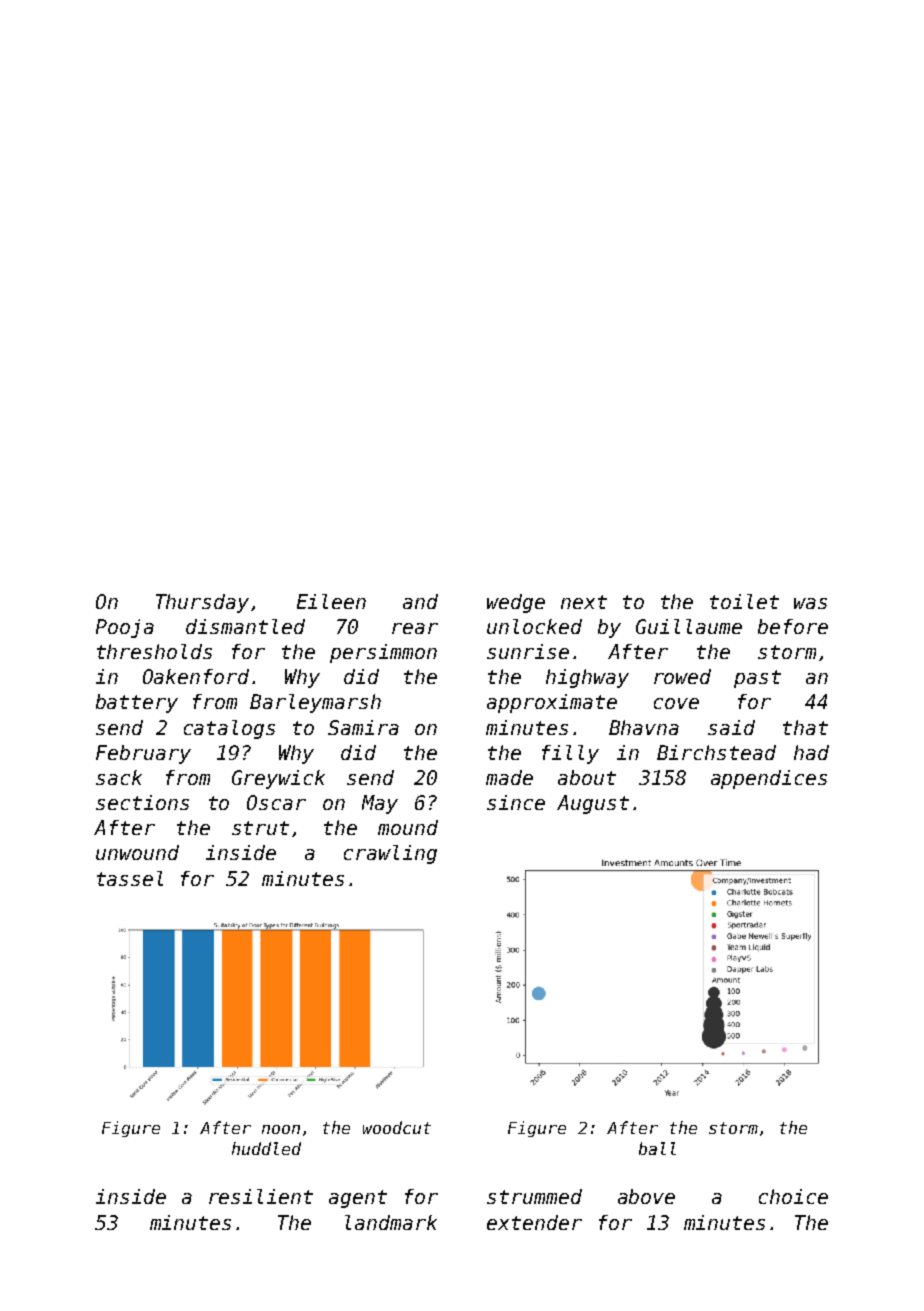 This image has width=924, height=1311. I want to click on ball, so click(657, 1148).
